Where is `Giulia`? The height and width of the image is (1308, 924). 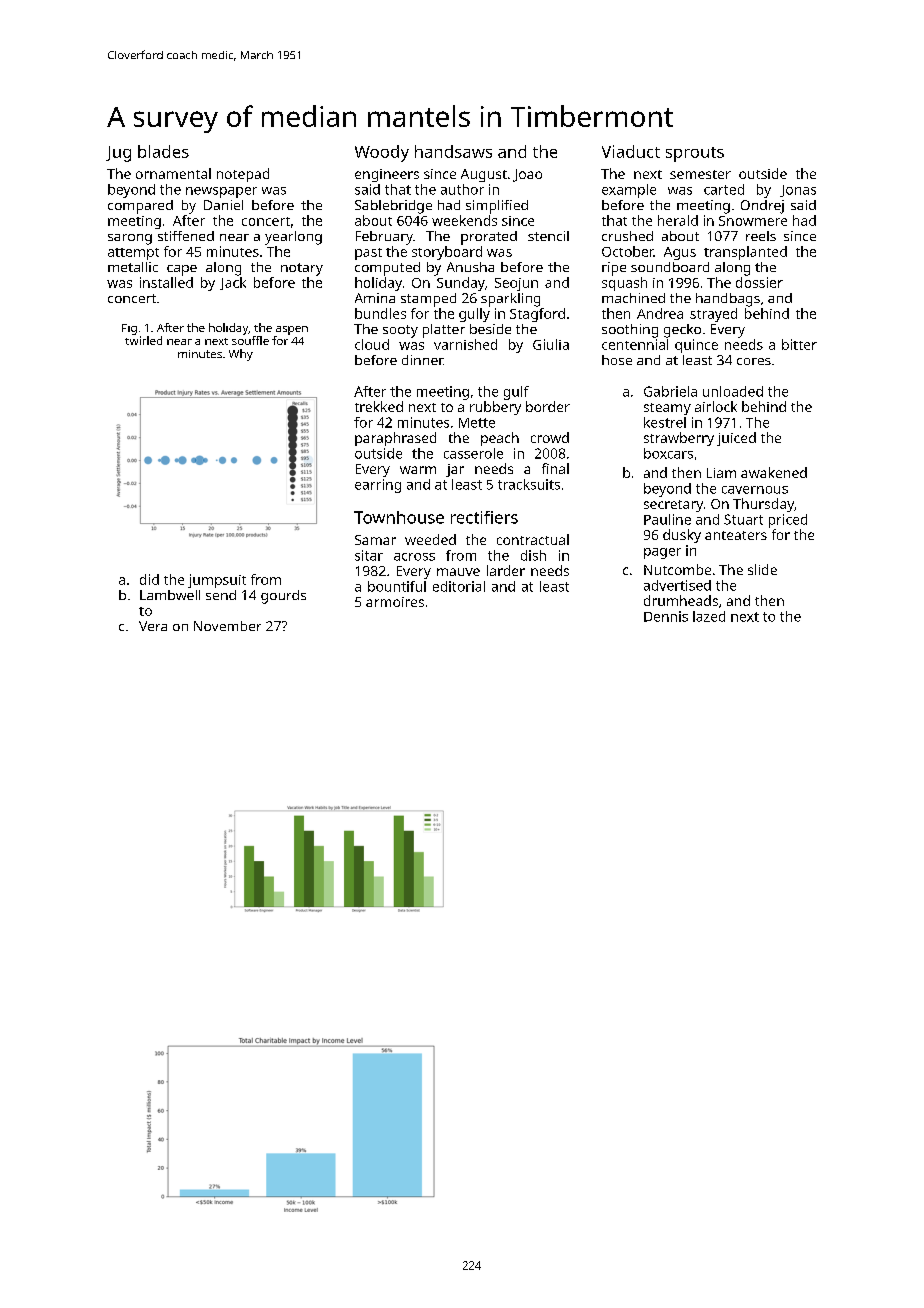 Giulia is located at coordinates (551, 344).
